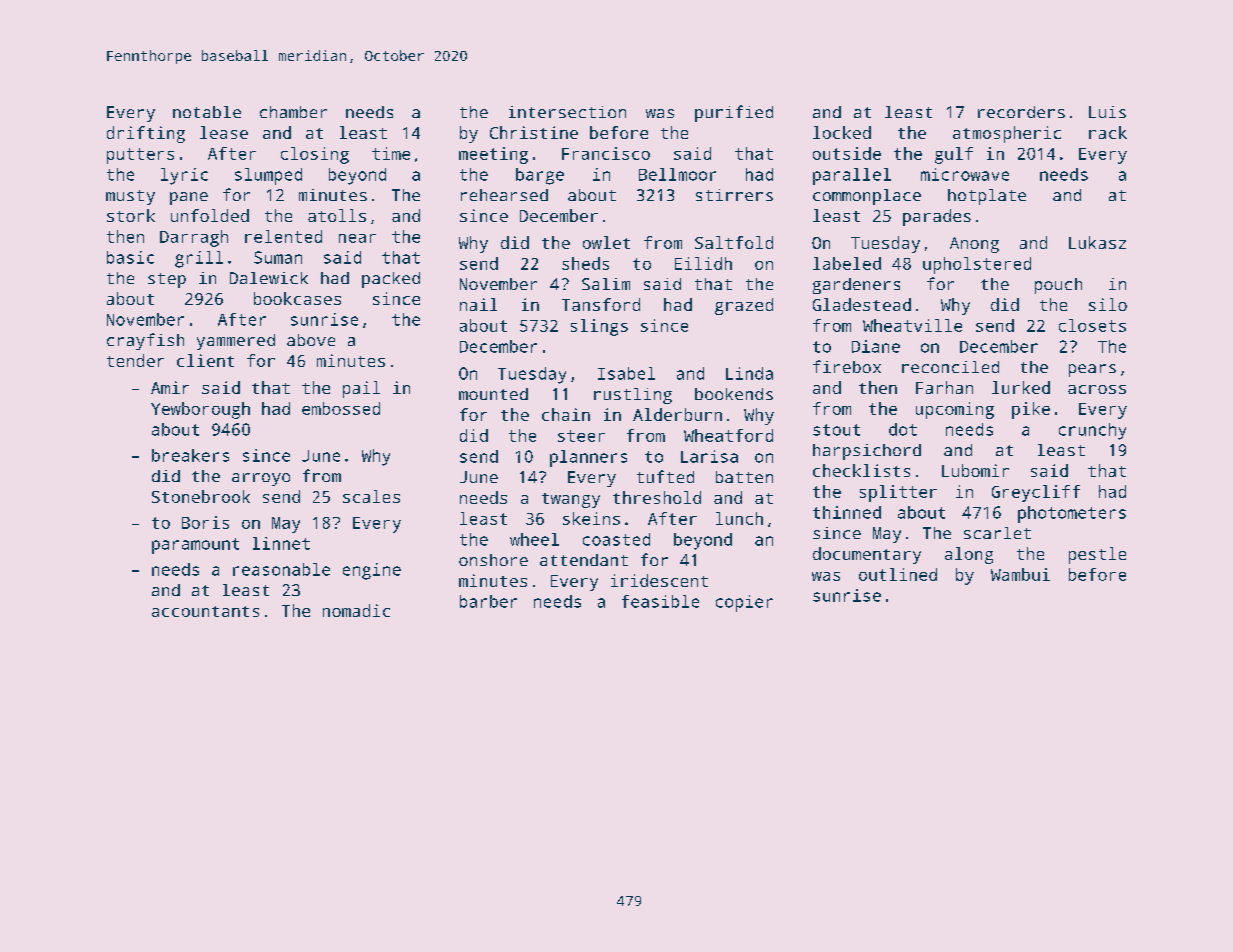  What do you see at coordinates (268, 176) in the screenshot?
I see `slumped` at bounding box center [268, 176].
